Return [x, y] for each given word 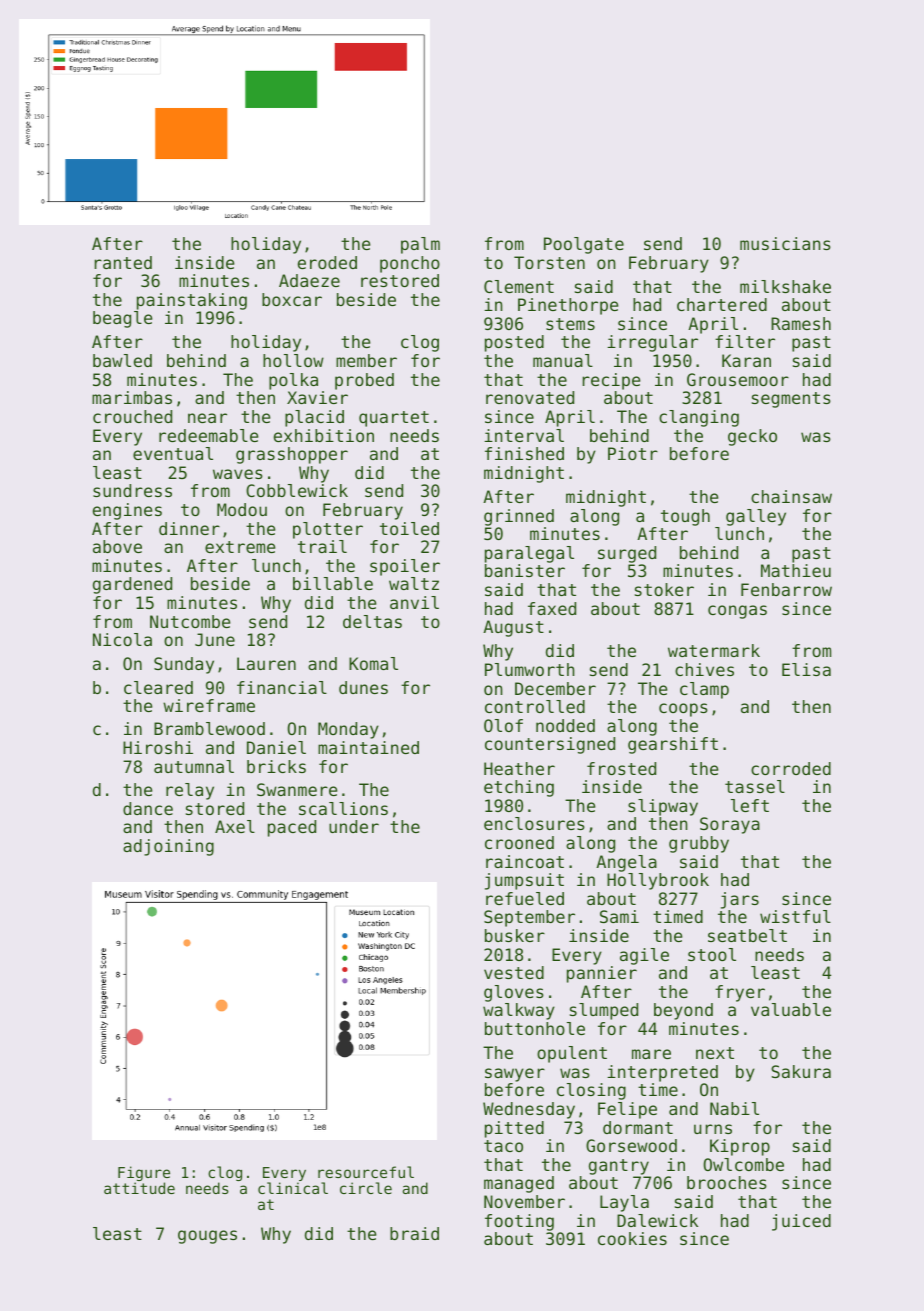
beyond [683, 1011]
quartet [394, 419]
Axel [235, 826]
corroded [791, 768]
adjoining [168, 847]
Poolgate [584, 245]
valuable [791, 1009]
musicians [785, 243]
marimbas [132, 397]
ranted [123, 262]
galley [756, 517]
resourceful [366, 1172]
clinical [293, 1188]
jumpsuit [524, 881]
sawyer [515, 1075]
